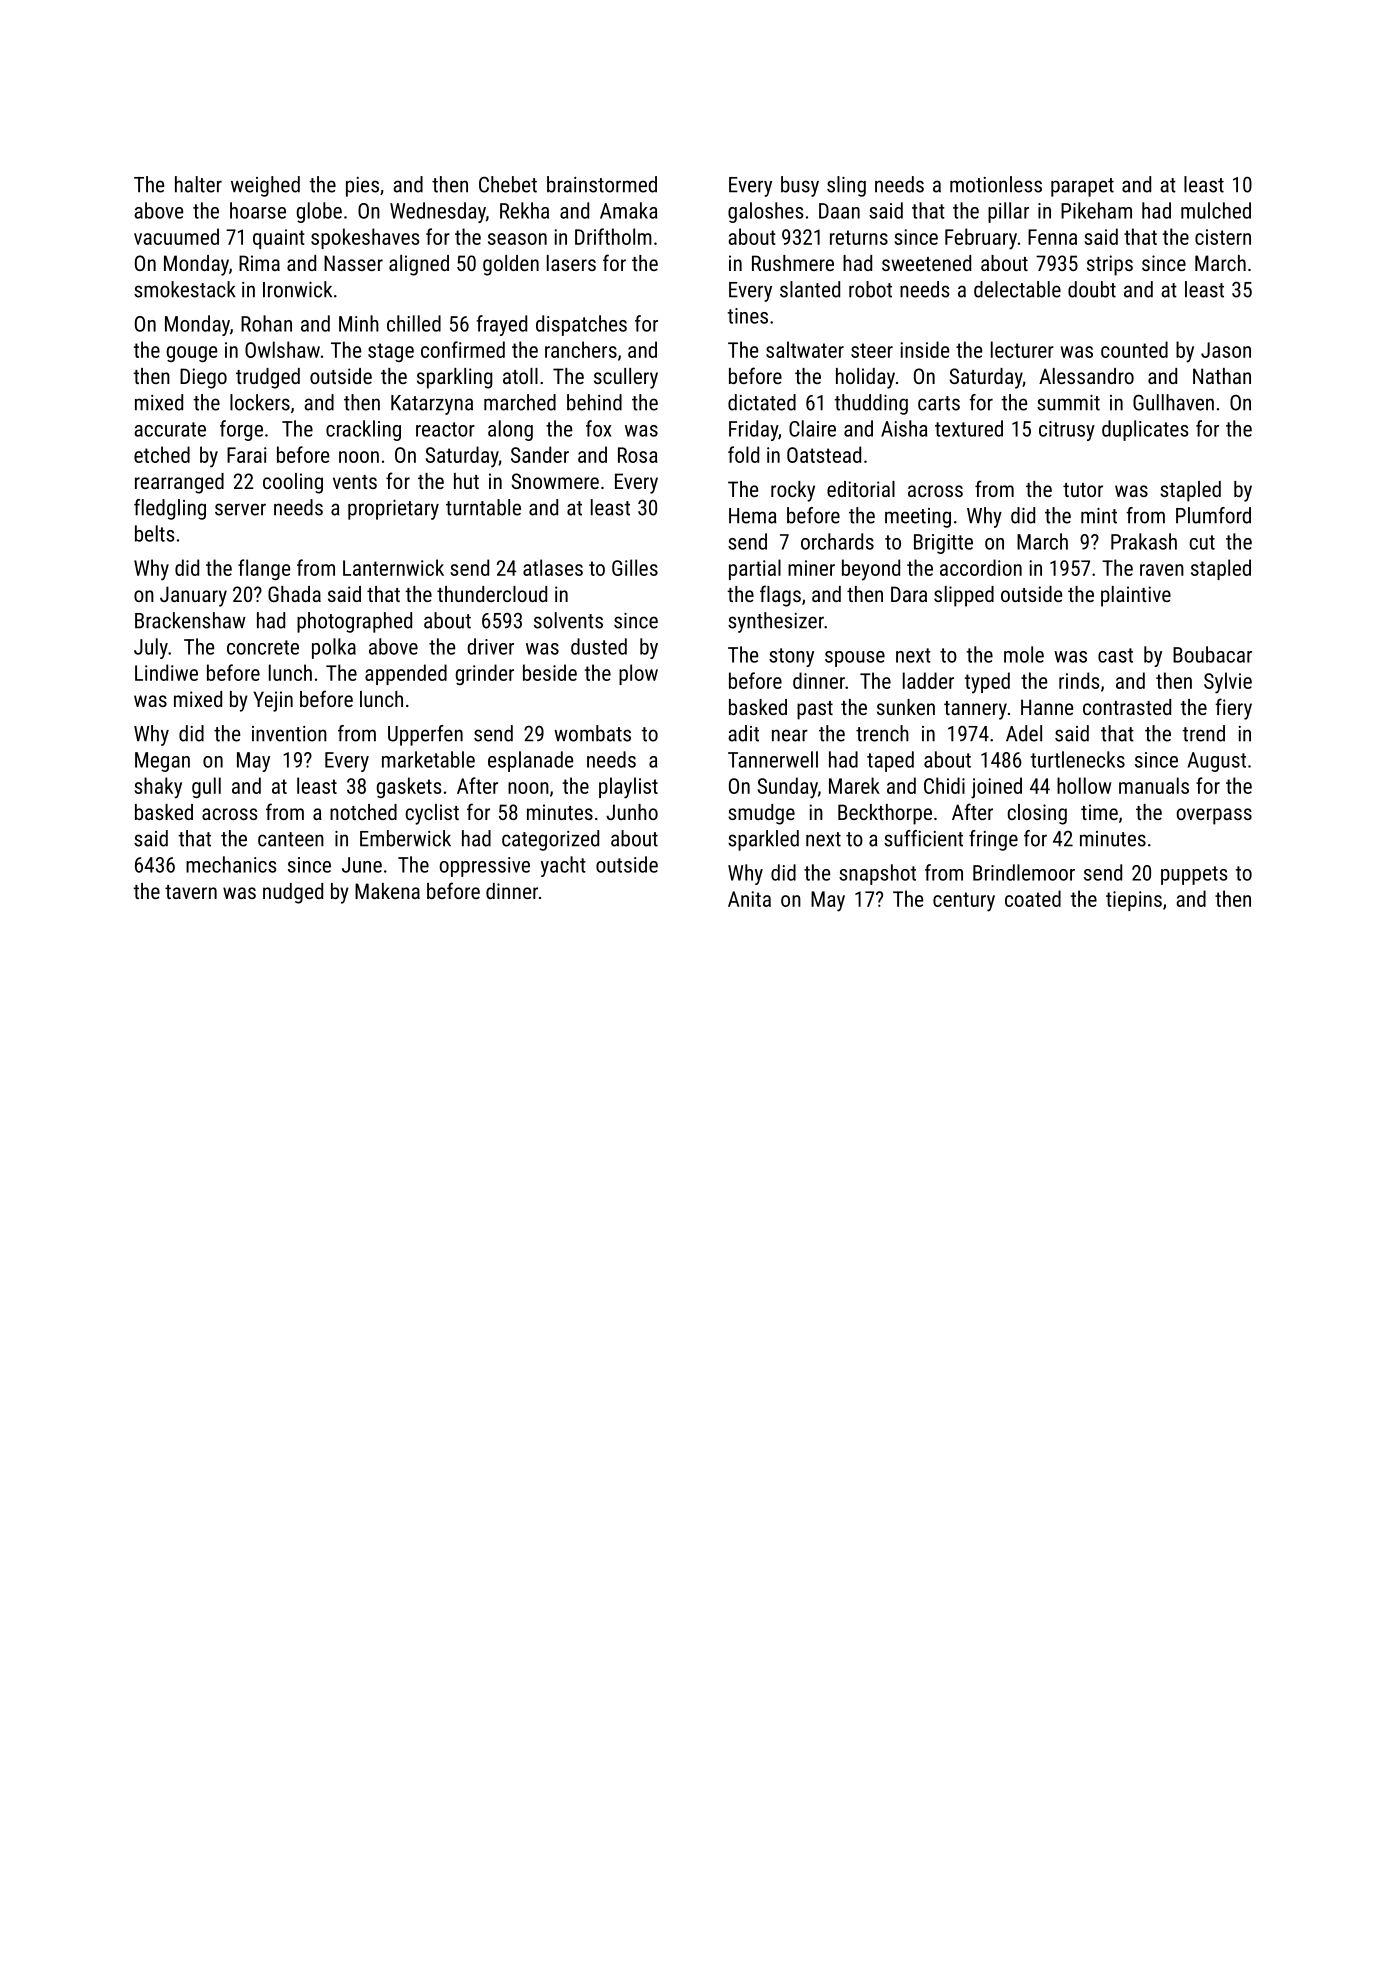  I want to click on Hema, so click(753, 516).
